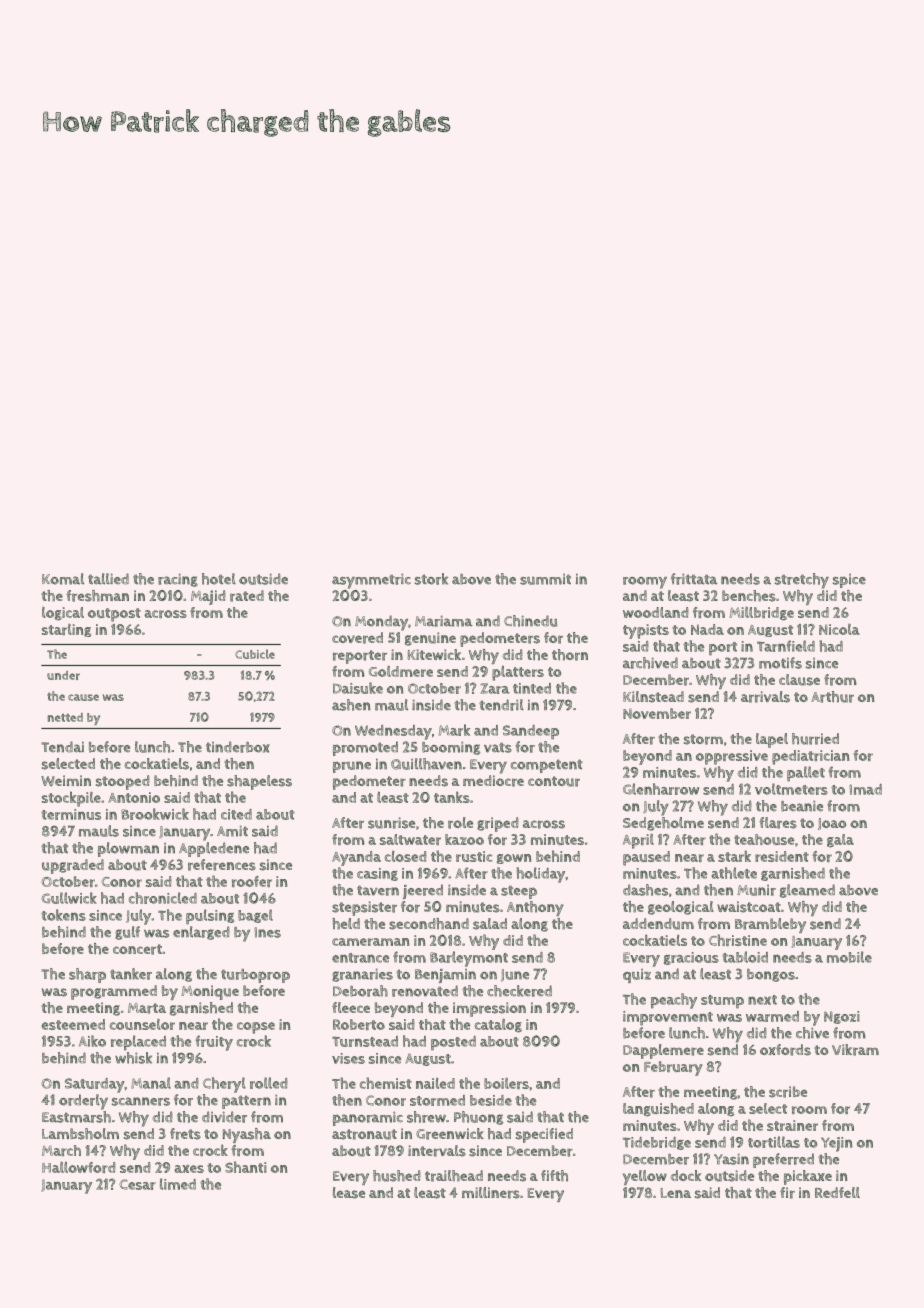 The width and height of the screenshot is (924, 1308). Describe the element at coordinates (210, 917) in the screenshot. I see `pulsing` at that location.
